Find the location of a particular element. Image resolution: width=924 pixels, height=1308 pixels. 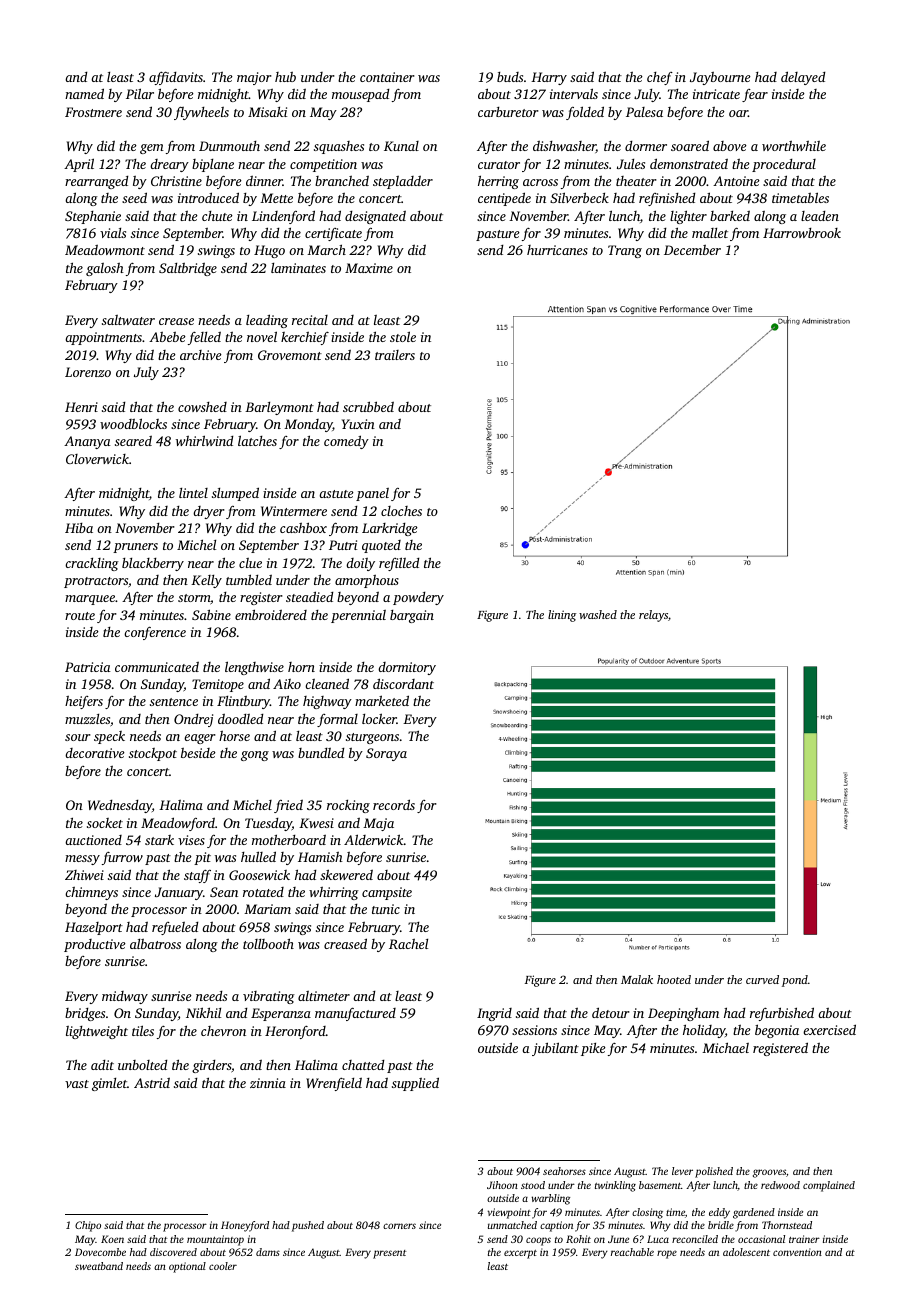

sweatband is located at coordinates (99, 1266).
